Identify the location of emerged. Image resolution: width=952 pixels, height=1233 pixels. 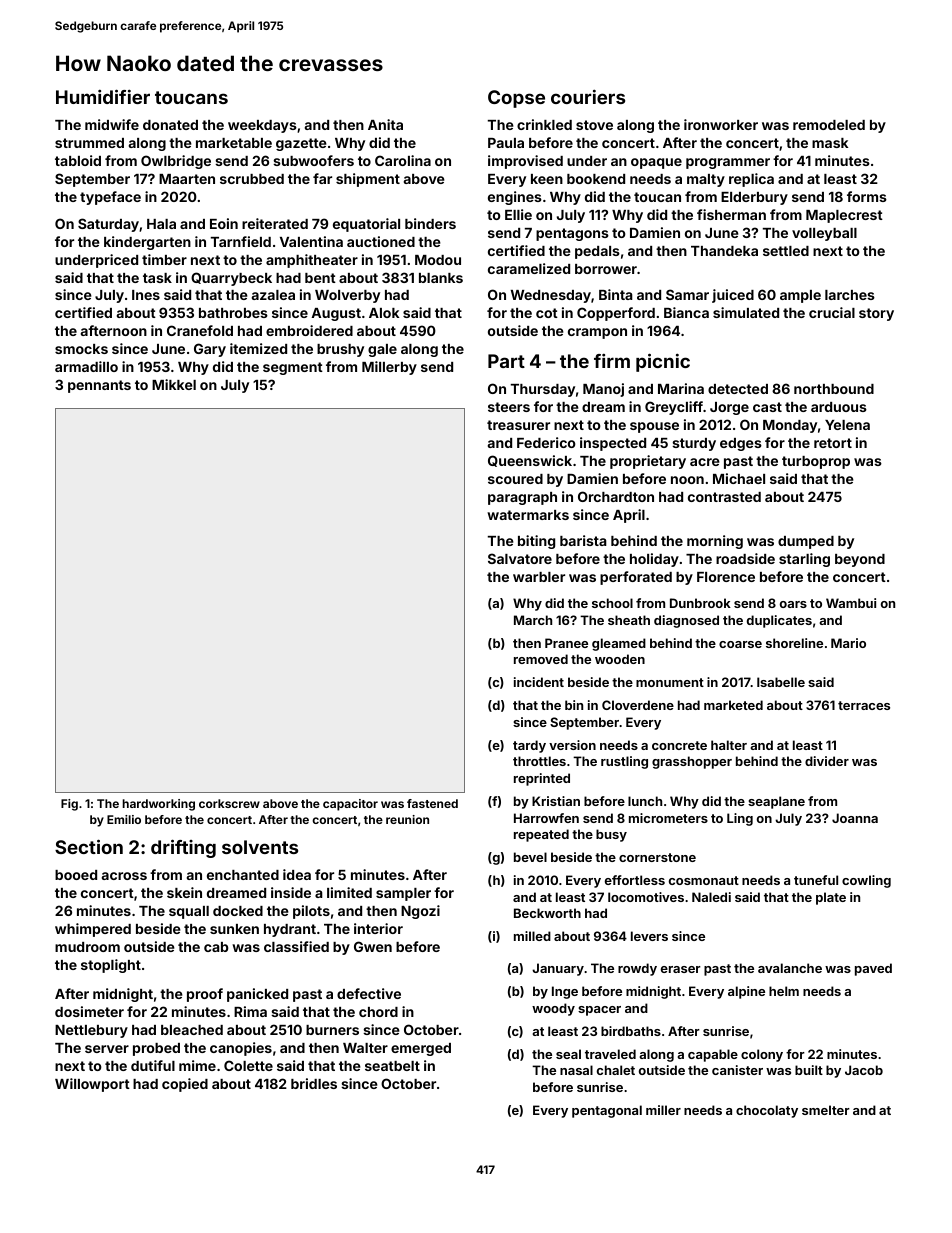
(421, 1049).
